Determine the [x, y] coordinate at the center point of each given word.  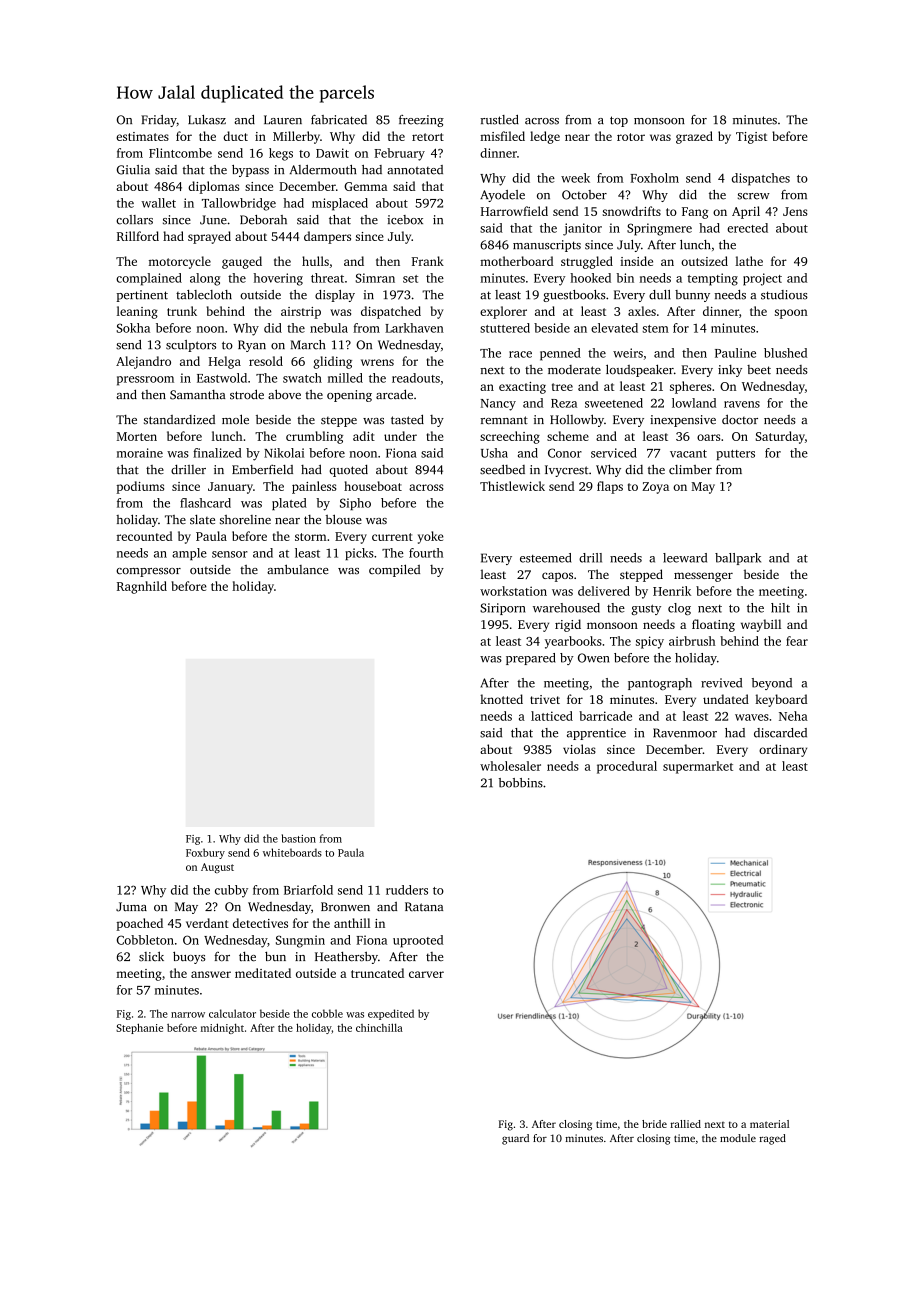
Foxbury [205, 853]
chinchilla [379, 1027]
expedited [391, 1014]
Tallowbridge [239, 204]
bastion [299, 838]
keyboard [781, 700]
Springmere [659, 229]
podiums [140, 487]
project [762, 279]
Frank [428, 261]
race [520, 354]
